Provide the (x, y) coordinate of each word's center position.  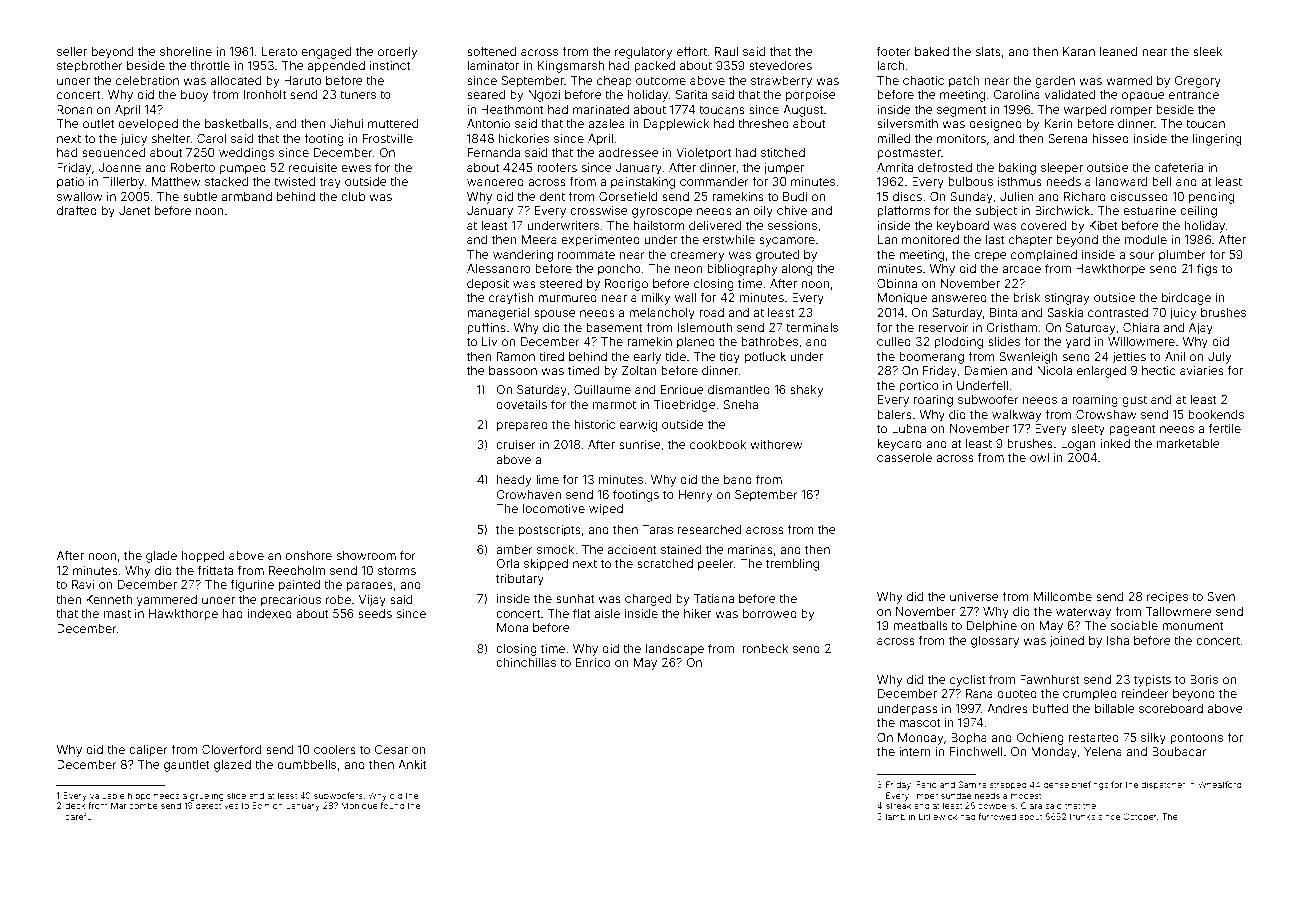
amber (514, 549)
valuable (107, 795)
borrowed (770, 613)
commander (714, 181)
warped (1085, 111)
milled (893, 138)
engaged (326, 53)
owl (1039, 457)
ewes (356, 168)
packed (654, 67)
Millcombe (1063, 596)
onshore (308, 555)
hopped (203, 557)
